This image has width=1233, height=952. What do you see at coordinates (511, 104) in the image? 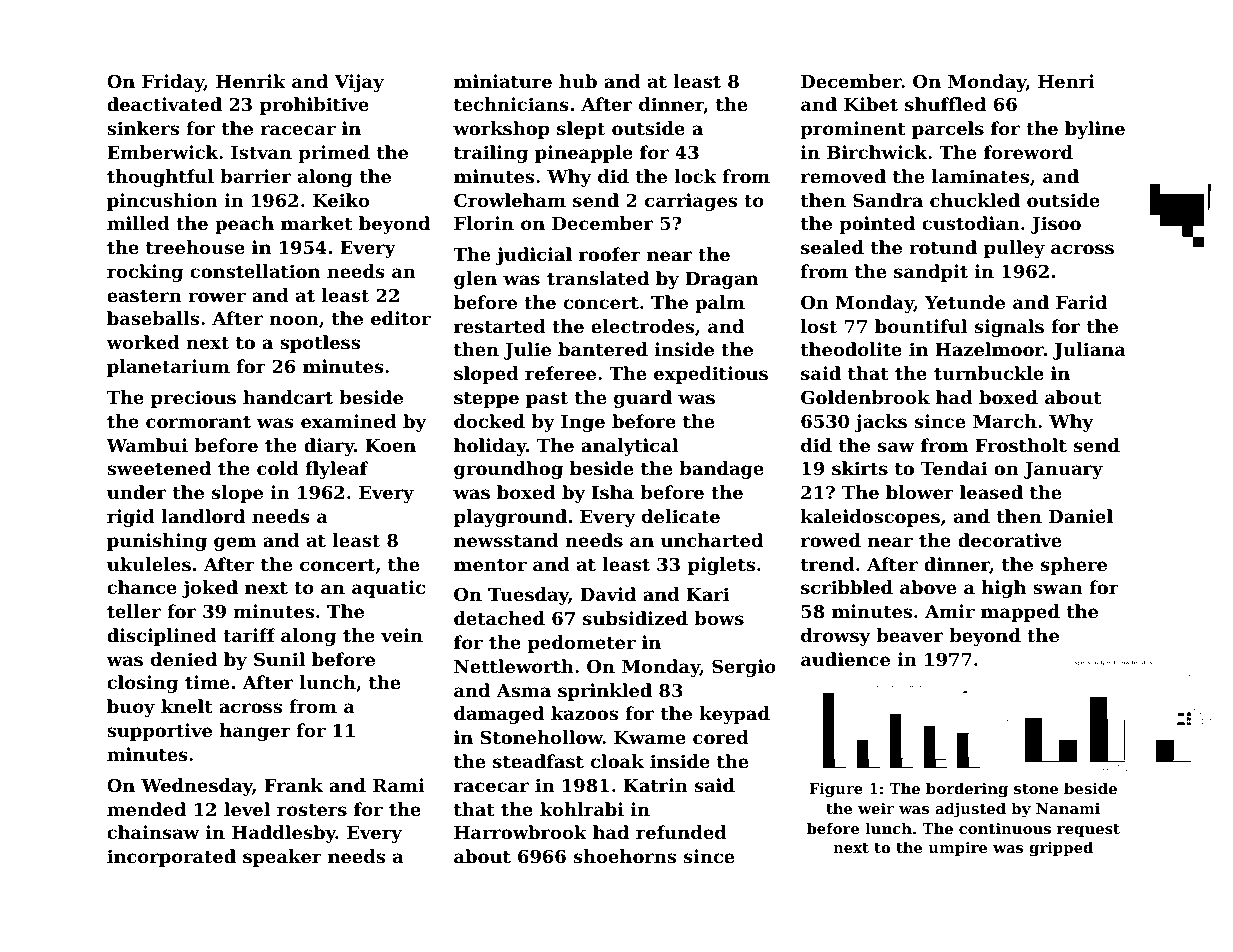
I see `technicians` at bounding box center [511, 104].
